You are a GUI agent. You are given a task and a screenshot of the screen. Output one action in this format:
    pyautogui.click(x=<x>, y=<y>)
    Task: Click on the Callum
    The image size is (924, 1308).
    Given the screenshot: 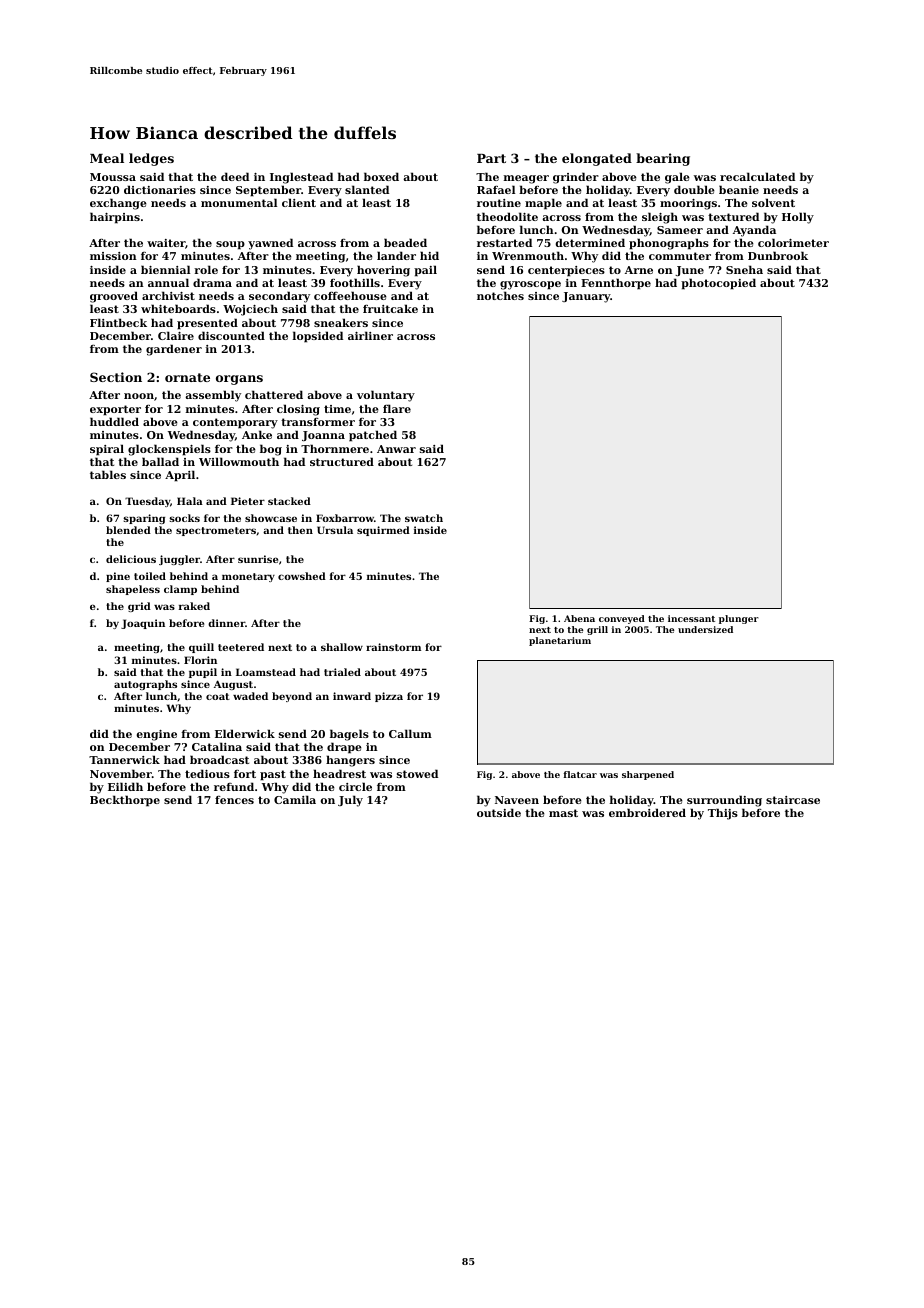 What is the action you would take?
    pyautogui.click(x=410, y=733)
